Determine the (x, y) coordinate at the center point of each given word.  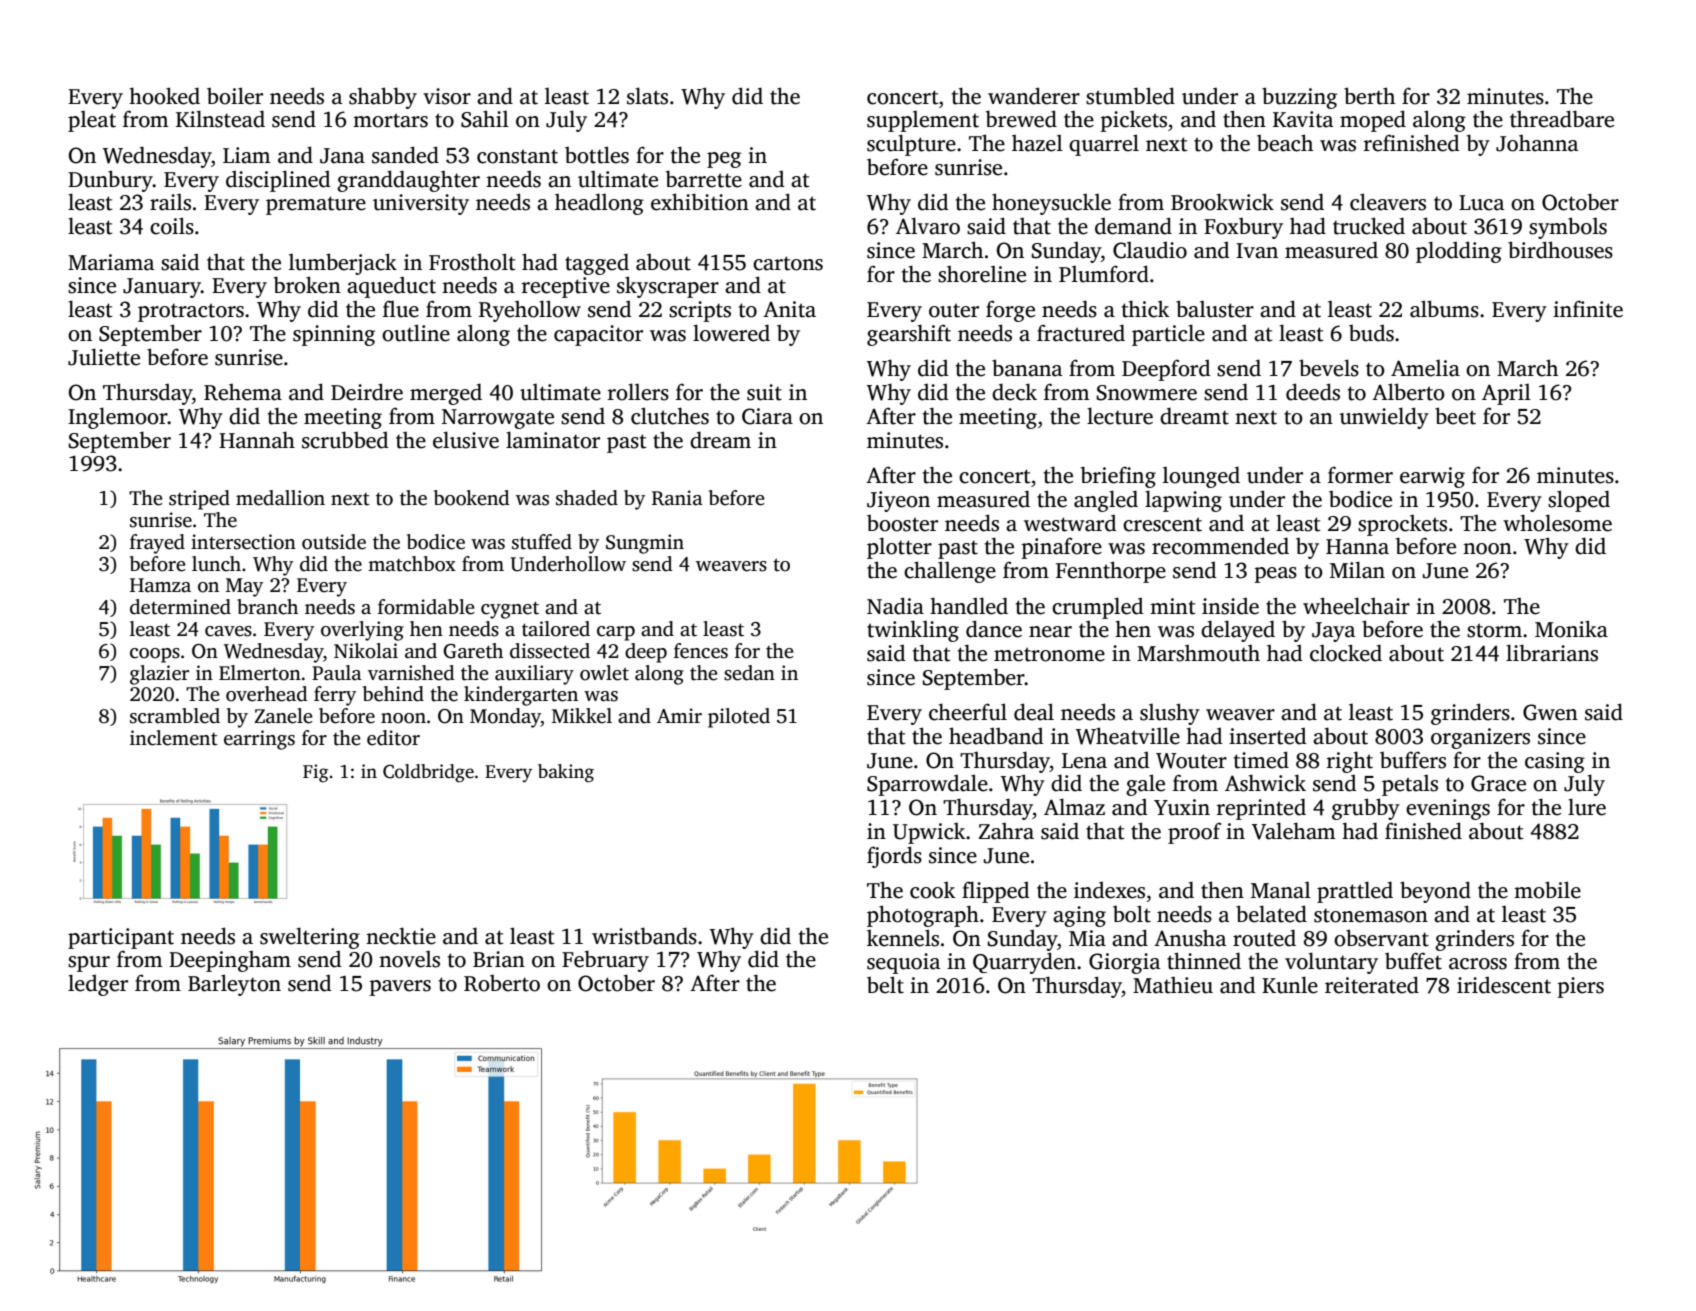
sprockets (1402, 525)
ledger (98, 985)
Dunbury (110, 181)
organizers (1480, 738)
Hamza (160, 585)
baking (566, 773)
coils (172, 226)
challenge (950, 572)
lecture (1120, 416)
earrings (259, 740)
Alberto (1408, 392)
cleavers (1388, 202)
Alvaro (928, 226)
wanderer (1034, 96)
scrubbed (345, 440)
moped (1373, 121)
